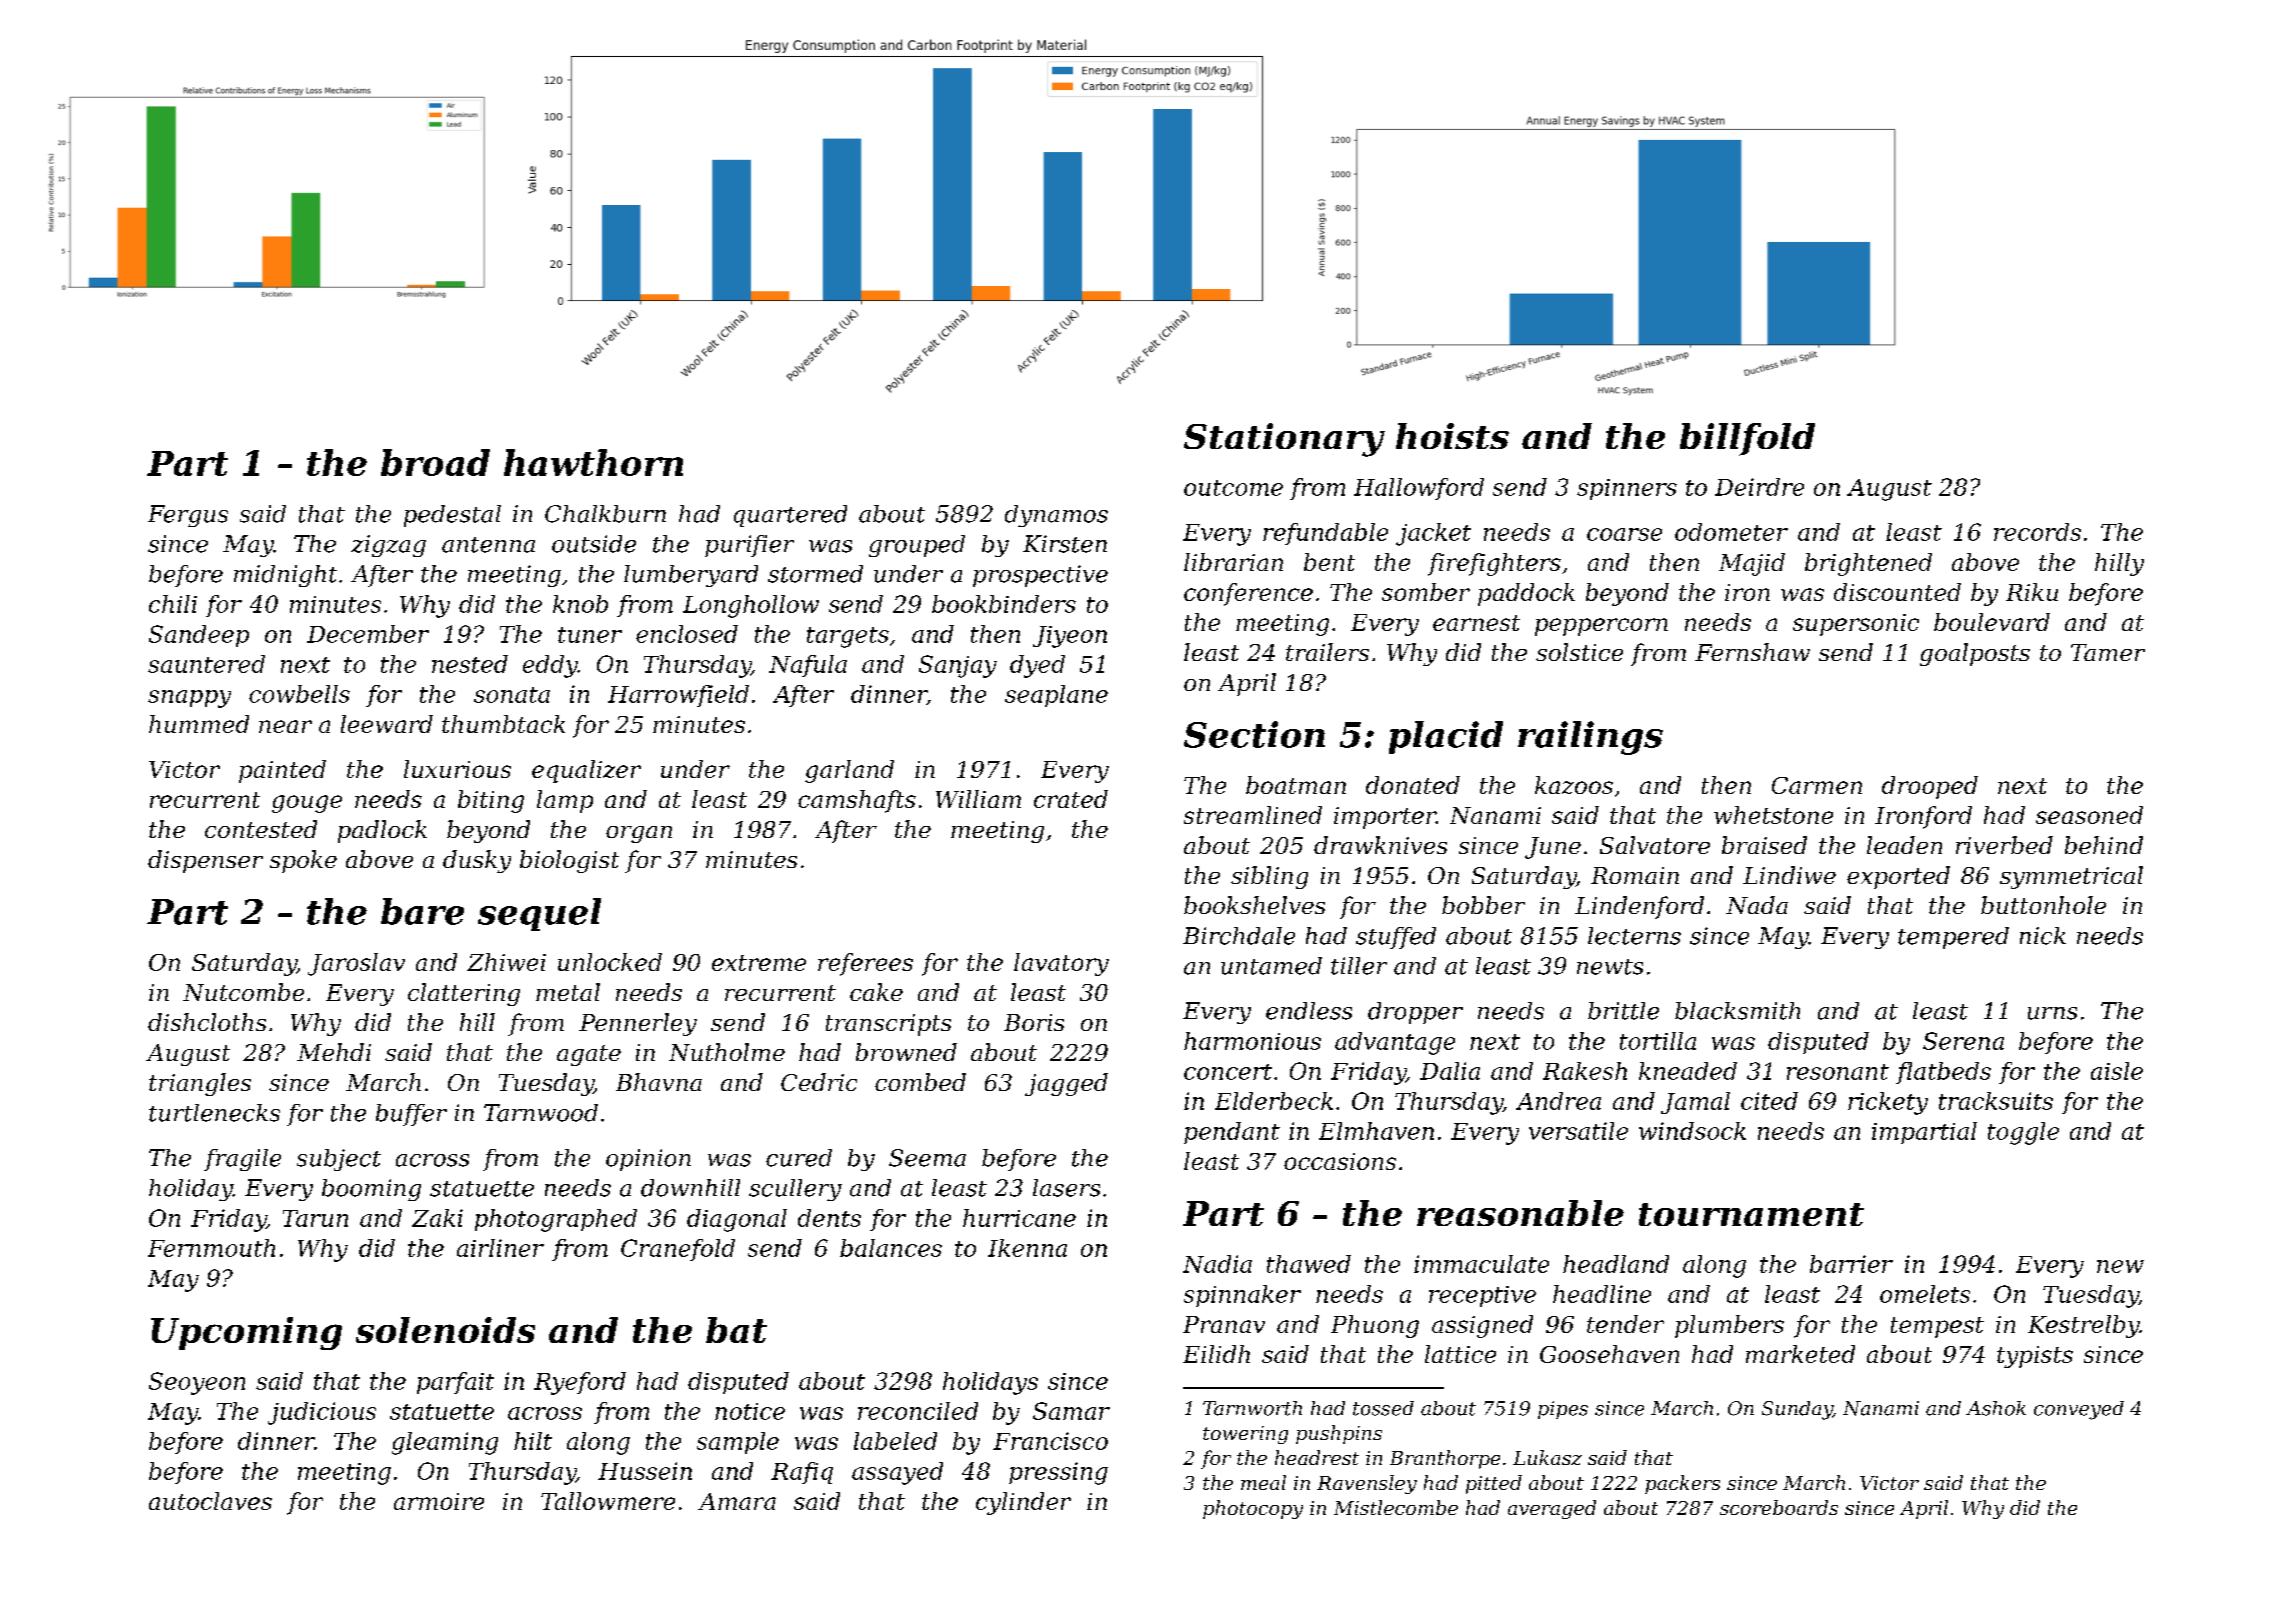 The height and width of the screenshot is (1620, 2292). What do you see at coordinates (188, 516) in the screenshot?
I see `Fergus` at bounding box center [188, 516].
